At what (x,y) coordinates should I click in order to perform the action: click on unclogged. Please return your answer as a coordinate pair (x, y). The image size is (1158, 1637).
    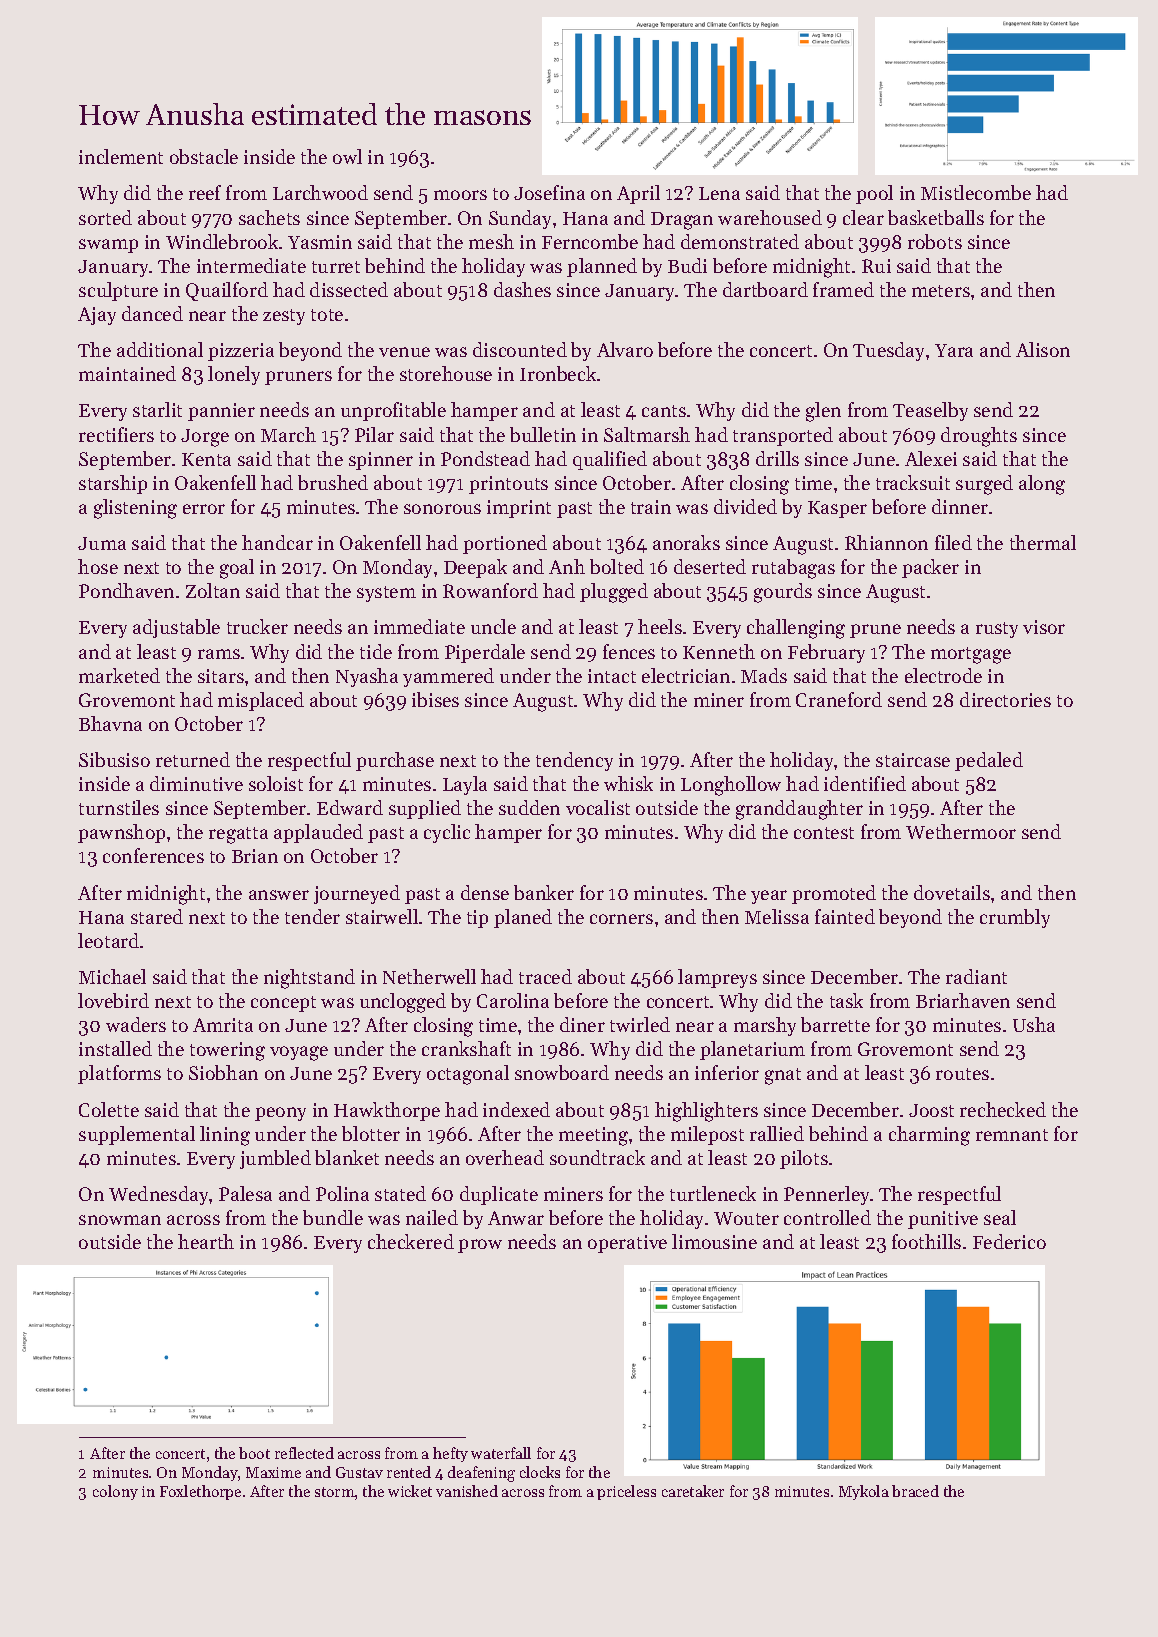
    Looking at the image, I should click on (403, 1003).
